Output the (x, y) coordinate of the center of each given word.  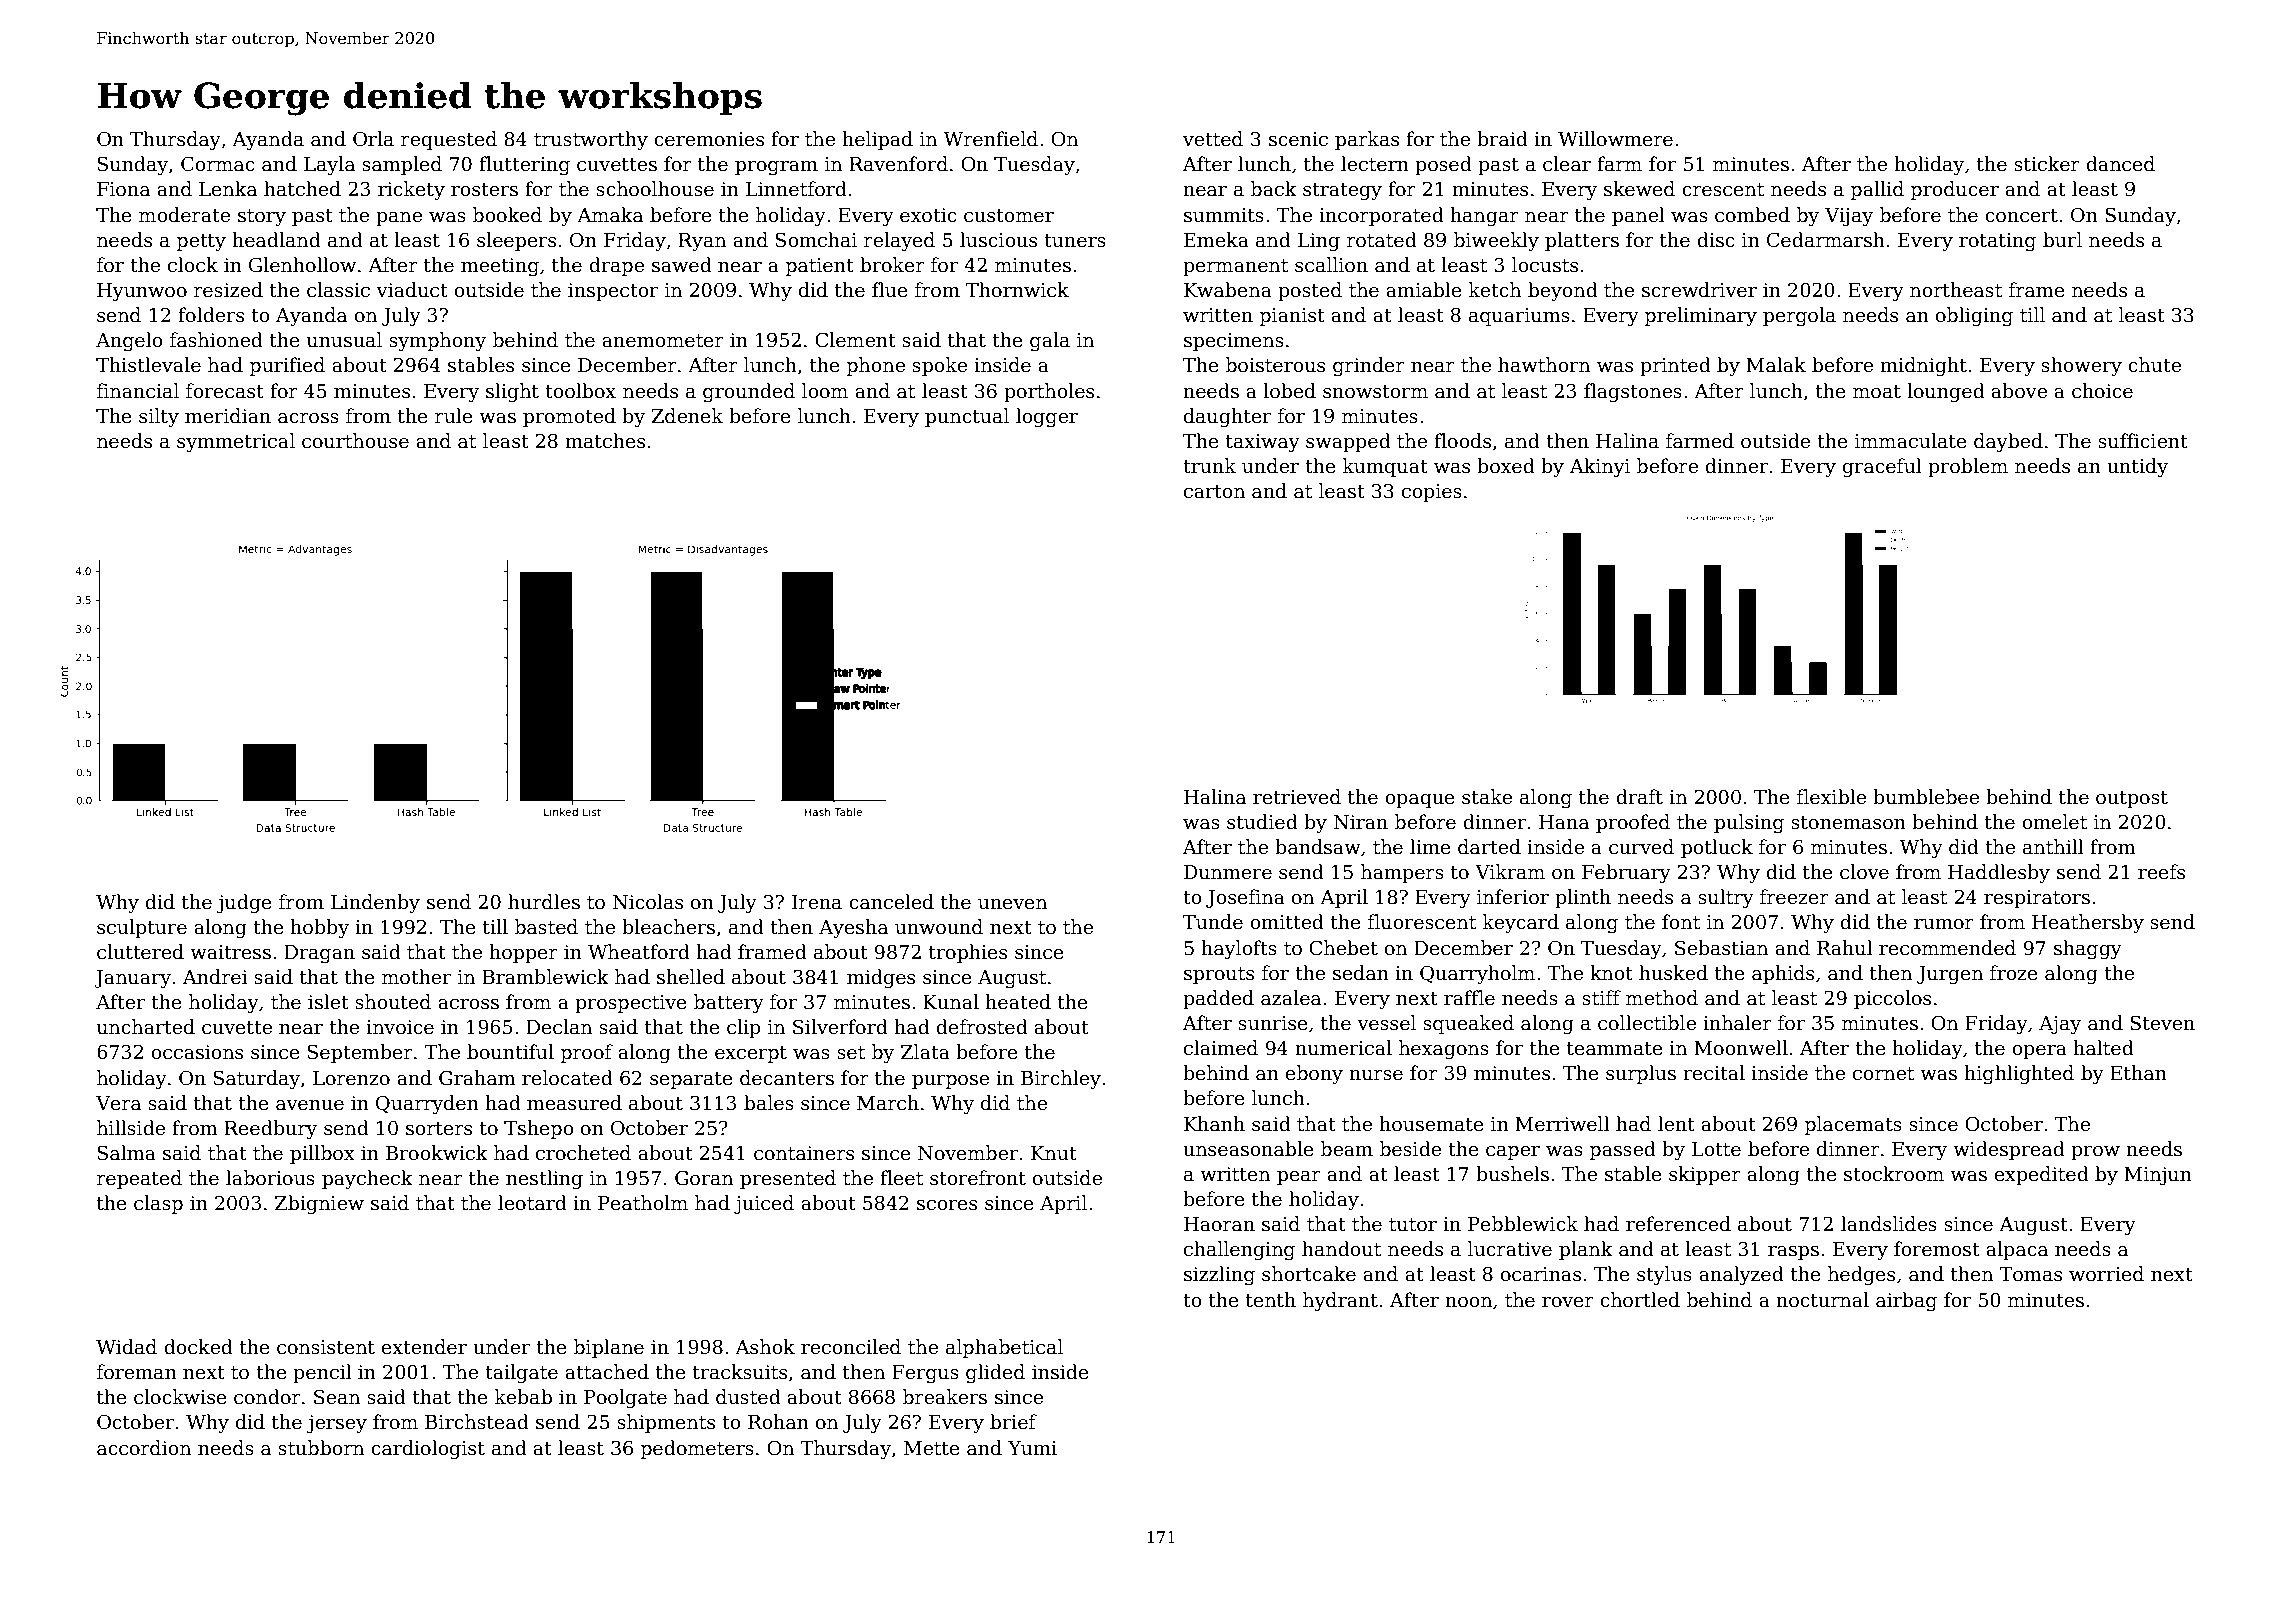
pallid (1877, 190)
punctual (967, 417)
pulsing (1749, 823)
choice (2102, 391)
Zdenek (687, 416)
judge (244, 903)
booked (507, 215)
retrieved (1297, 797)
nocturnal (1822, 1300)
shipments (666, 1423)
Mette (932, 1448)
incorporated (1381, 216)
